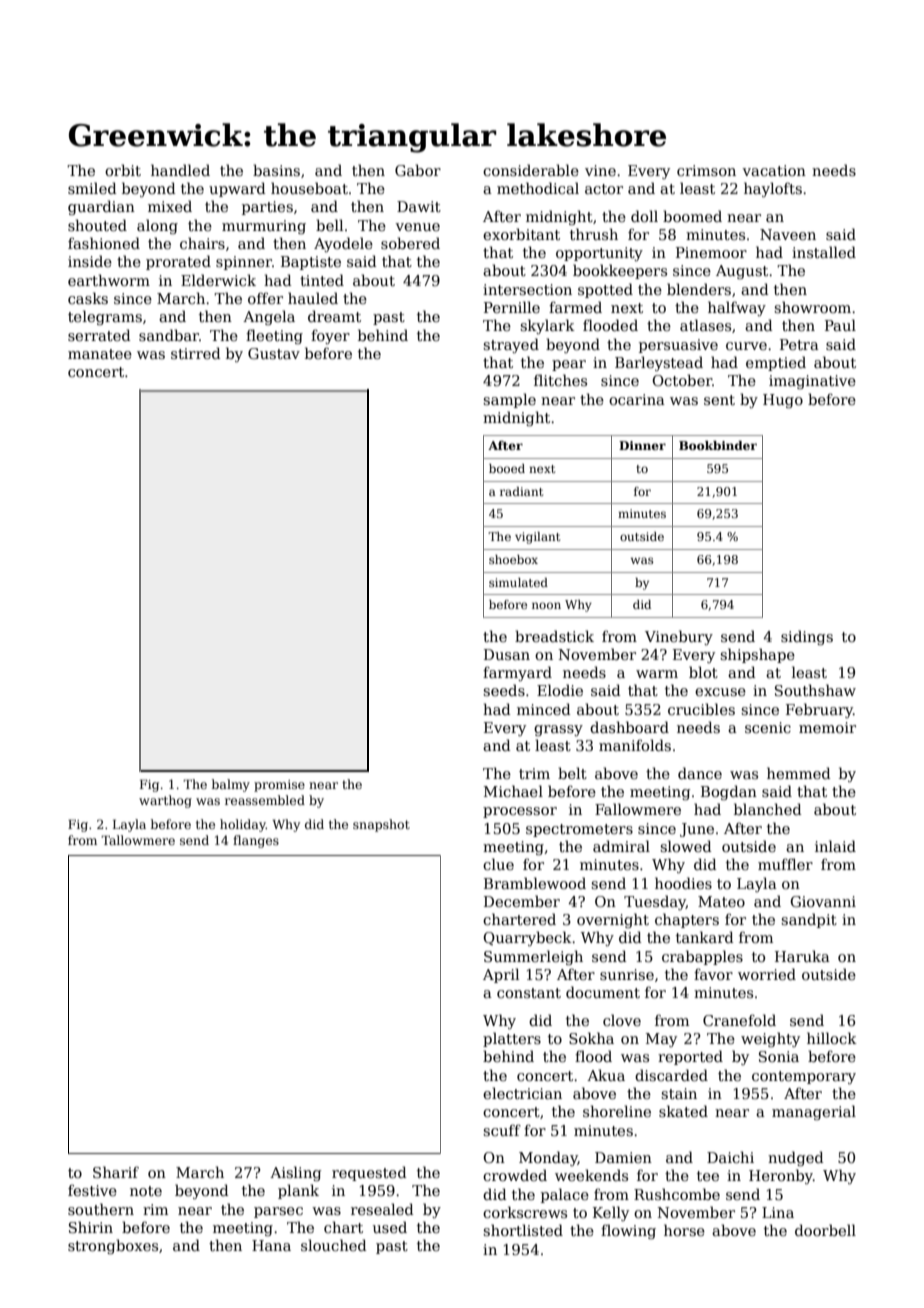 The height and width of the document is (1308, 924). What do you see at coordinates (504, 690) in the document?
I see `seeds` at bounding box center [504, 690].
